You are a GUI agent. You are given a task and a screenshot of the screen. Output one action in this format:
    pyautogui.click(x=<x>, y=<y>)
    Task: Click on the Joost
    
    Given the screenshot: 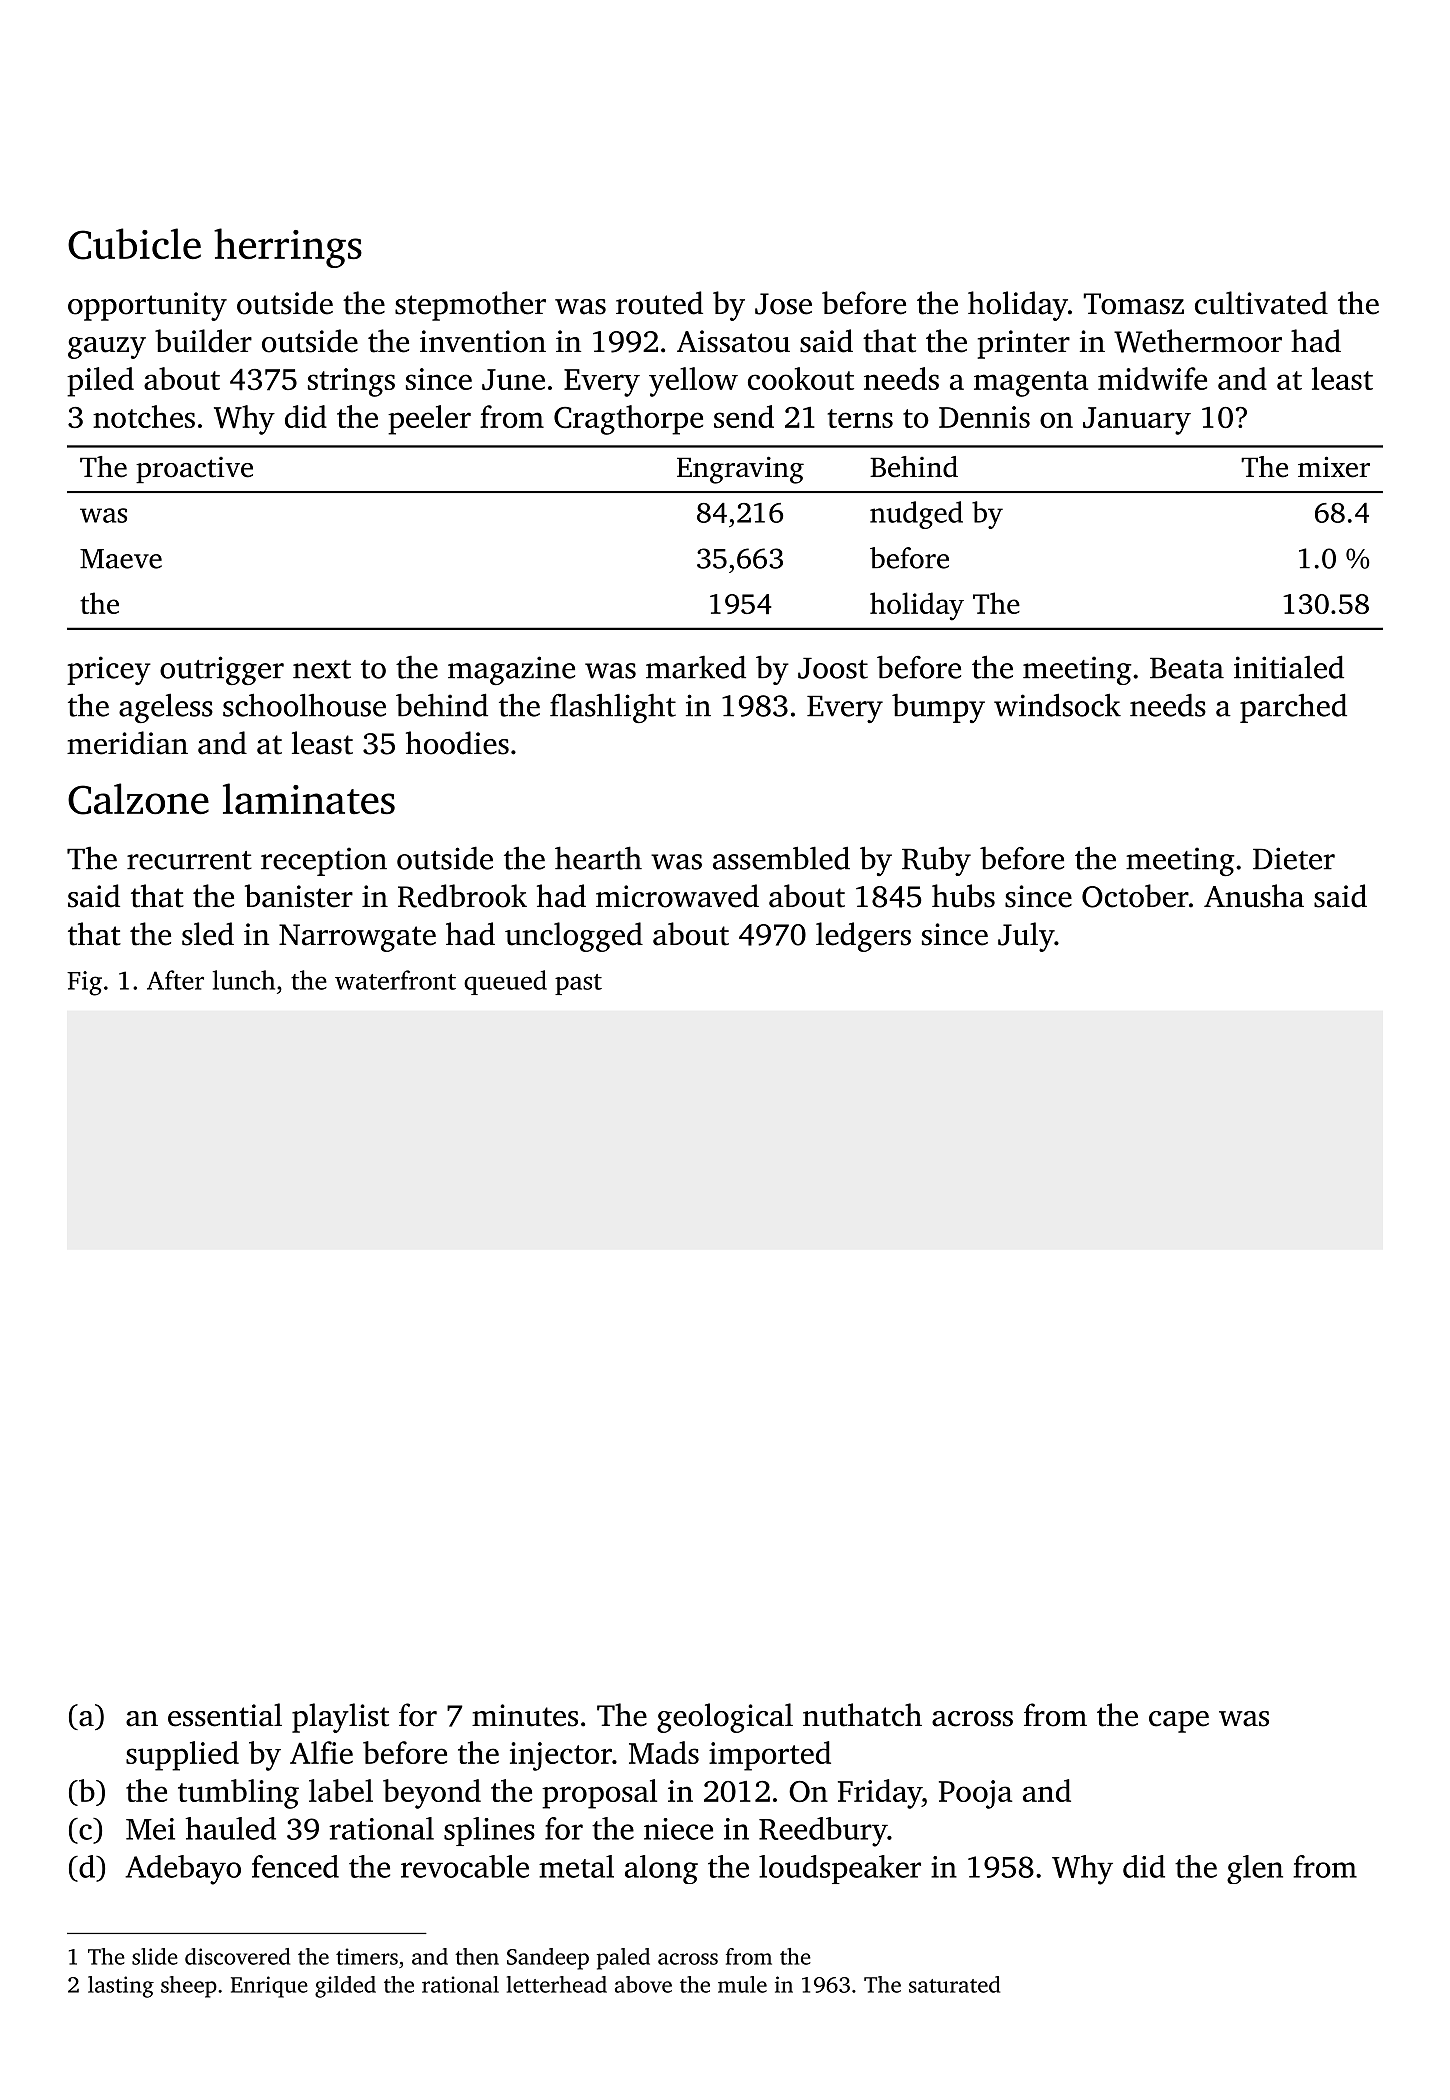 What is the action you would take?
    pyautogui.click(x=833, y=668)
